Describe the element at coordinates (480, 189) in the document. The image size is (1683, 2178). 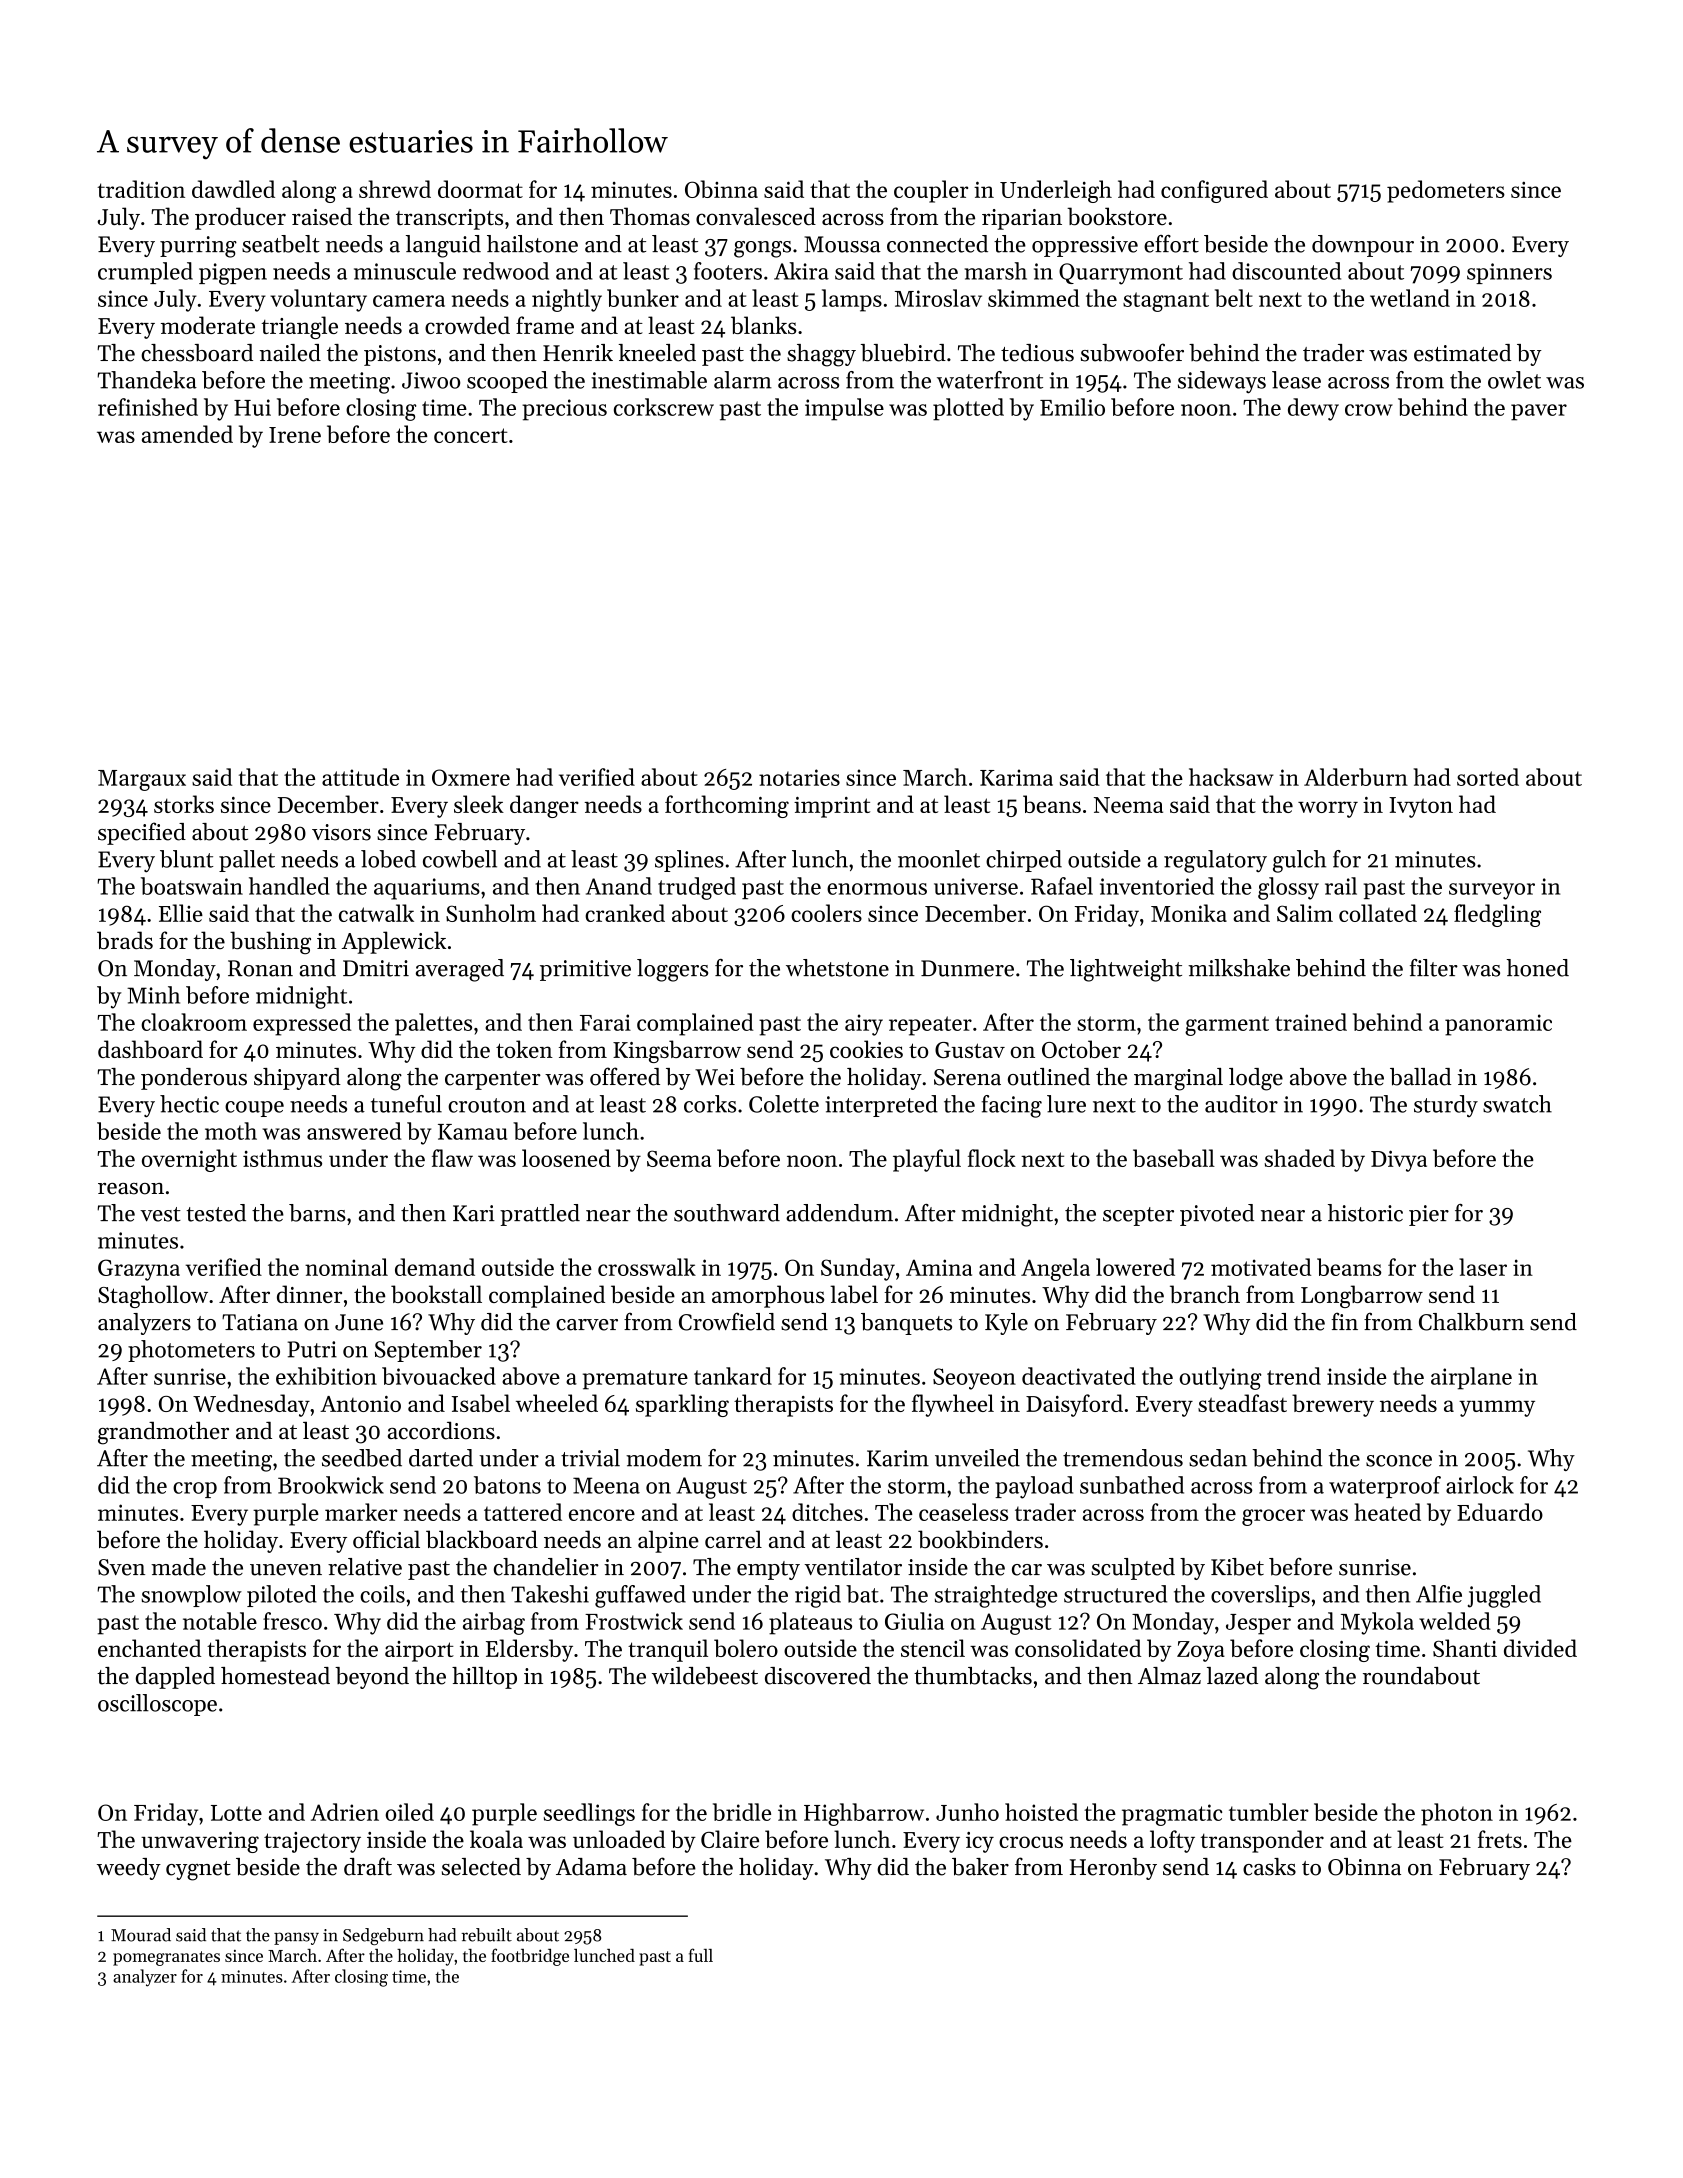
I see `doormat` at that location.
